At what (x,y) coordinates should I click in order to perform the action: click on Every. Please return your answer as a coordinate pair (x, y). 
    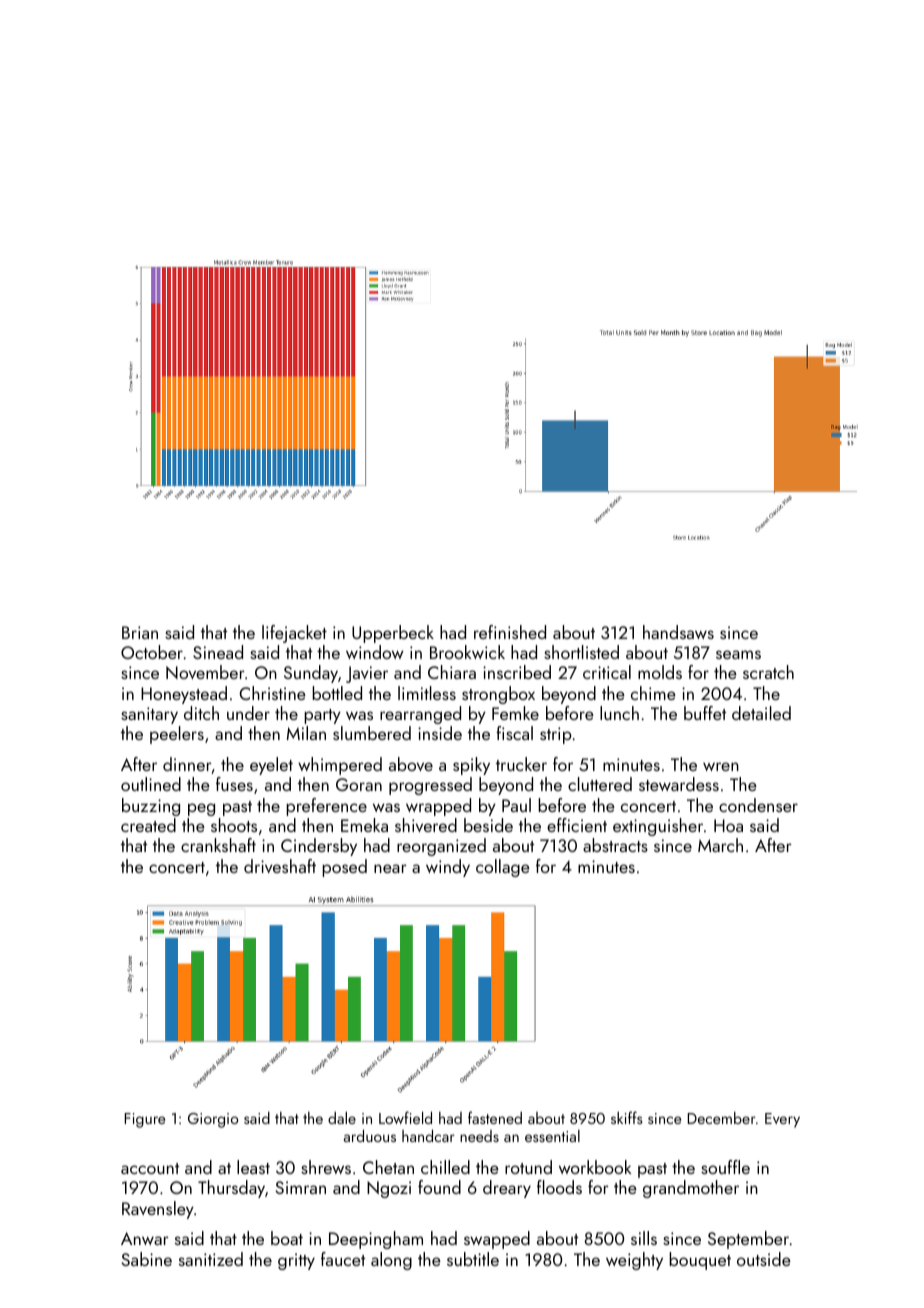
    Looking at the image, I should click on (782, 1120).
